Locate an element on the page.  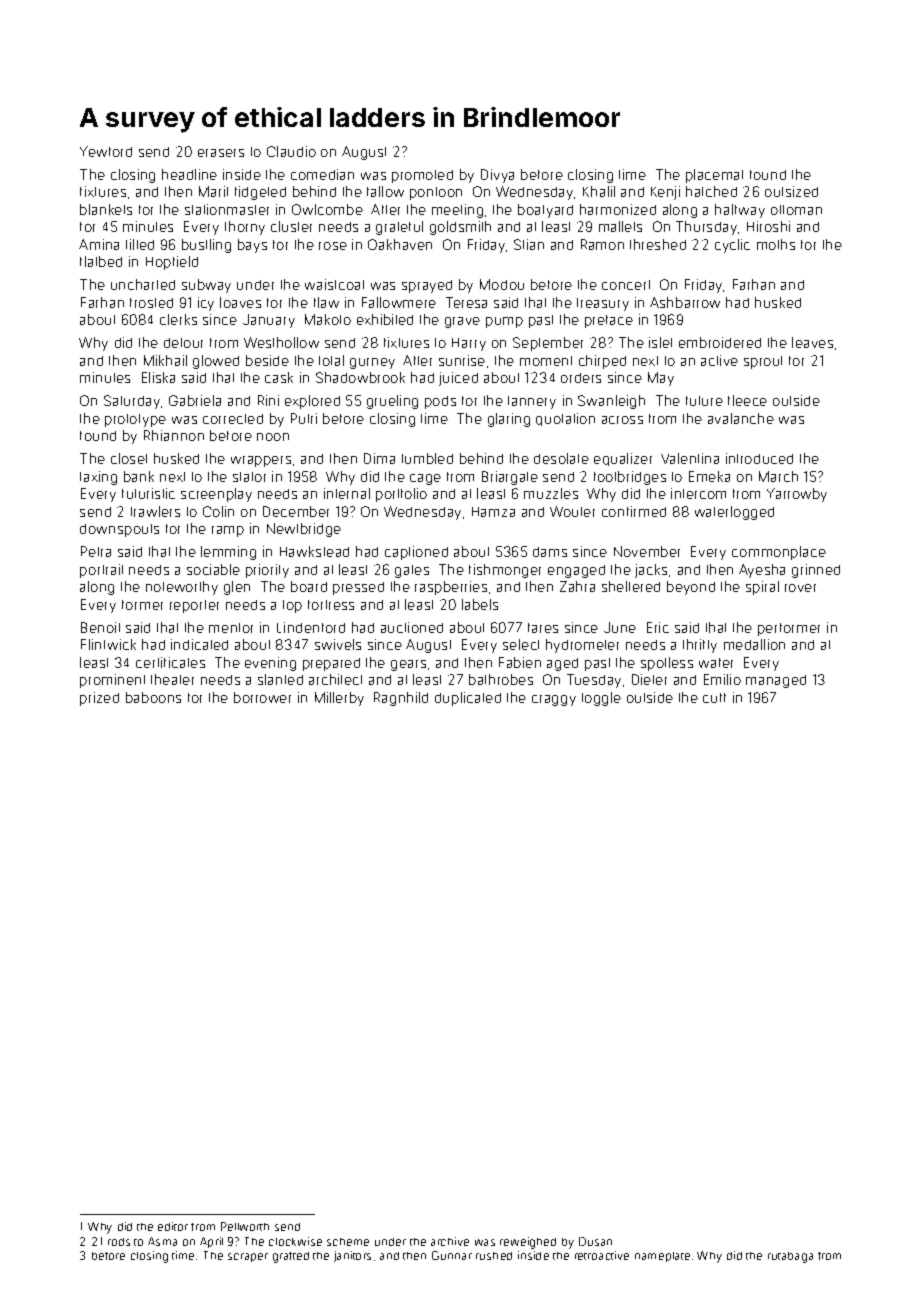
Claudio is located at coordinates (291, 151).
